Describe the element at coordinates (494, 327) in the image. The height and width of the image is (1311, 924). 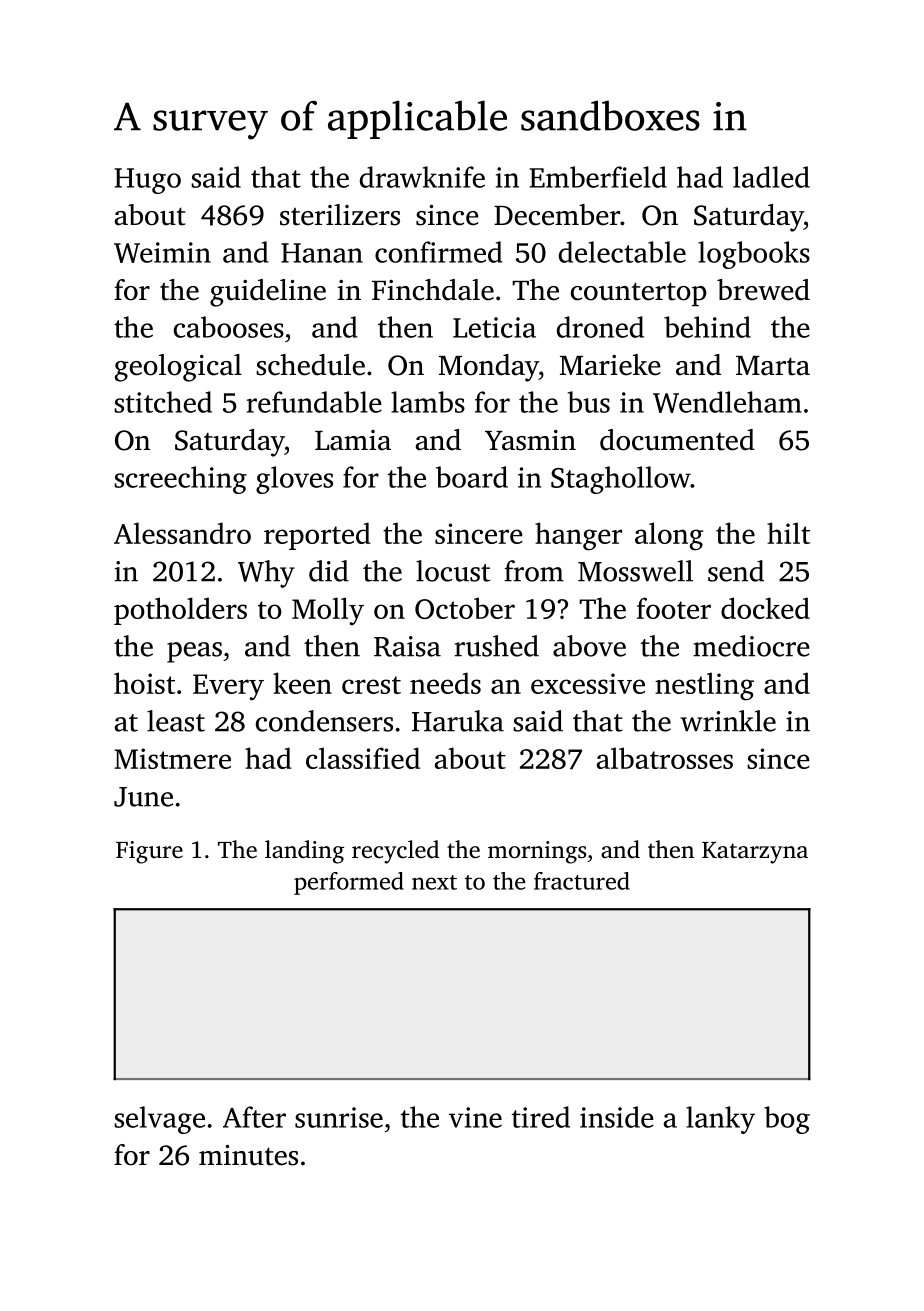
I see `Leticia` at that location.
